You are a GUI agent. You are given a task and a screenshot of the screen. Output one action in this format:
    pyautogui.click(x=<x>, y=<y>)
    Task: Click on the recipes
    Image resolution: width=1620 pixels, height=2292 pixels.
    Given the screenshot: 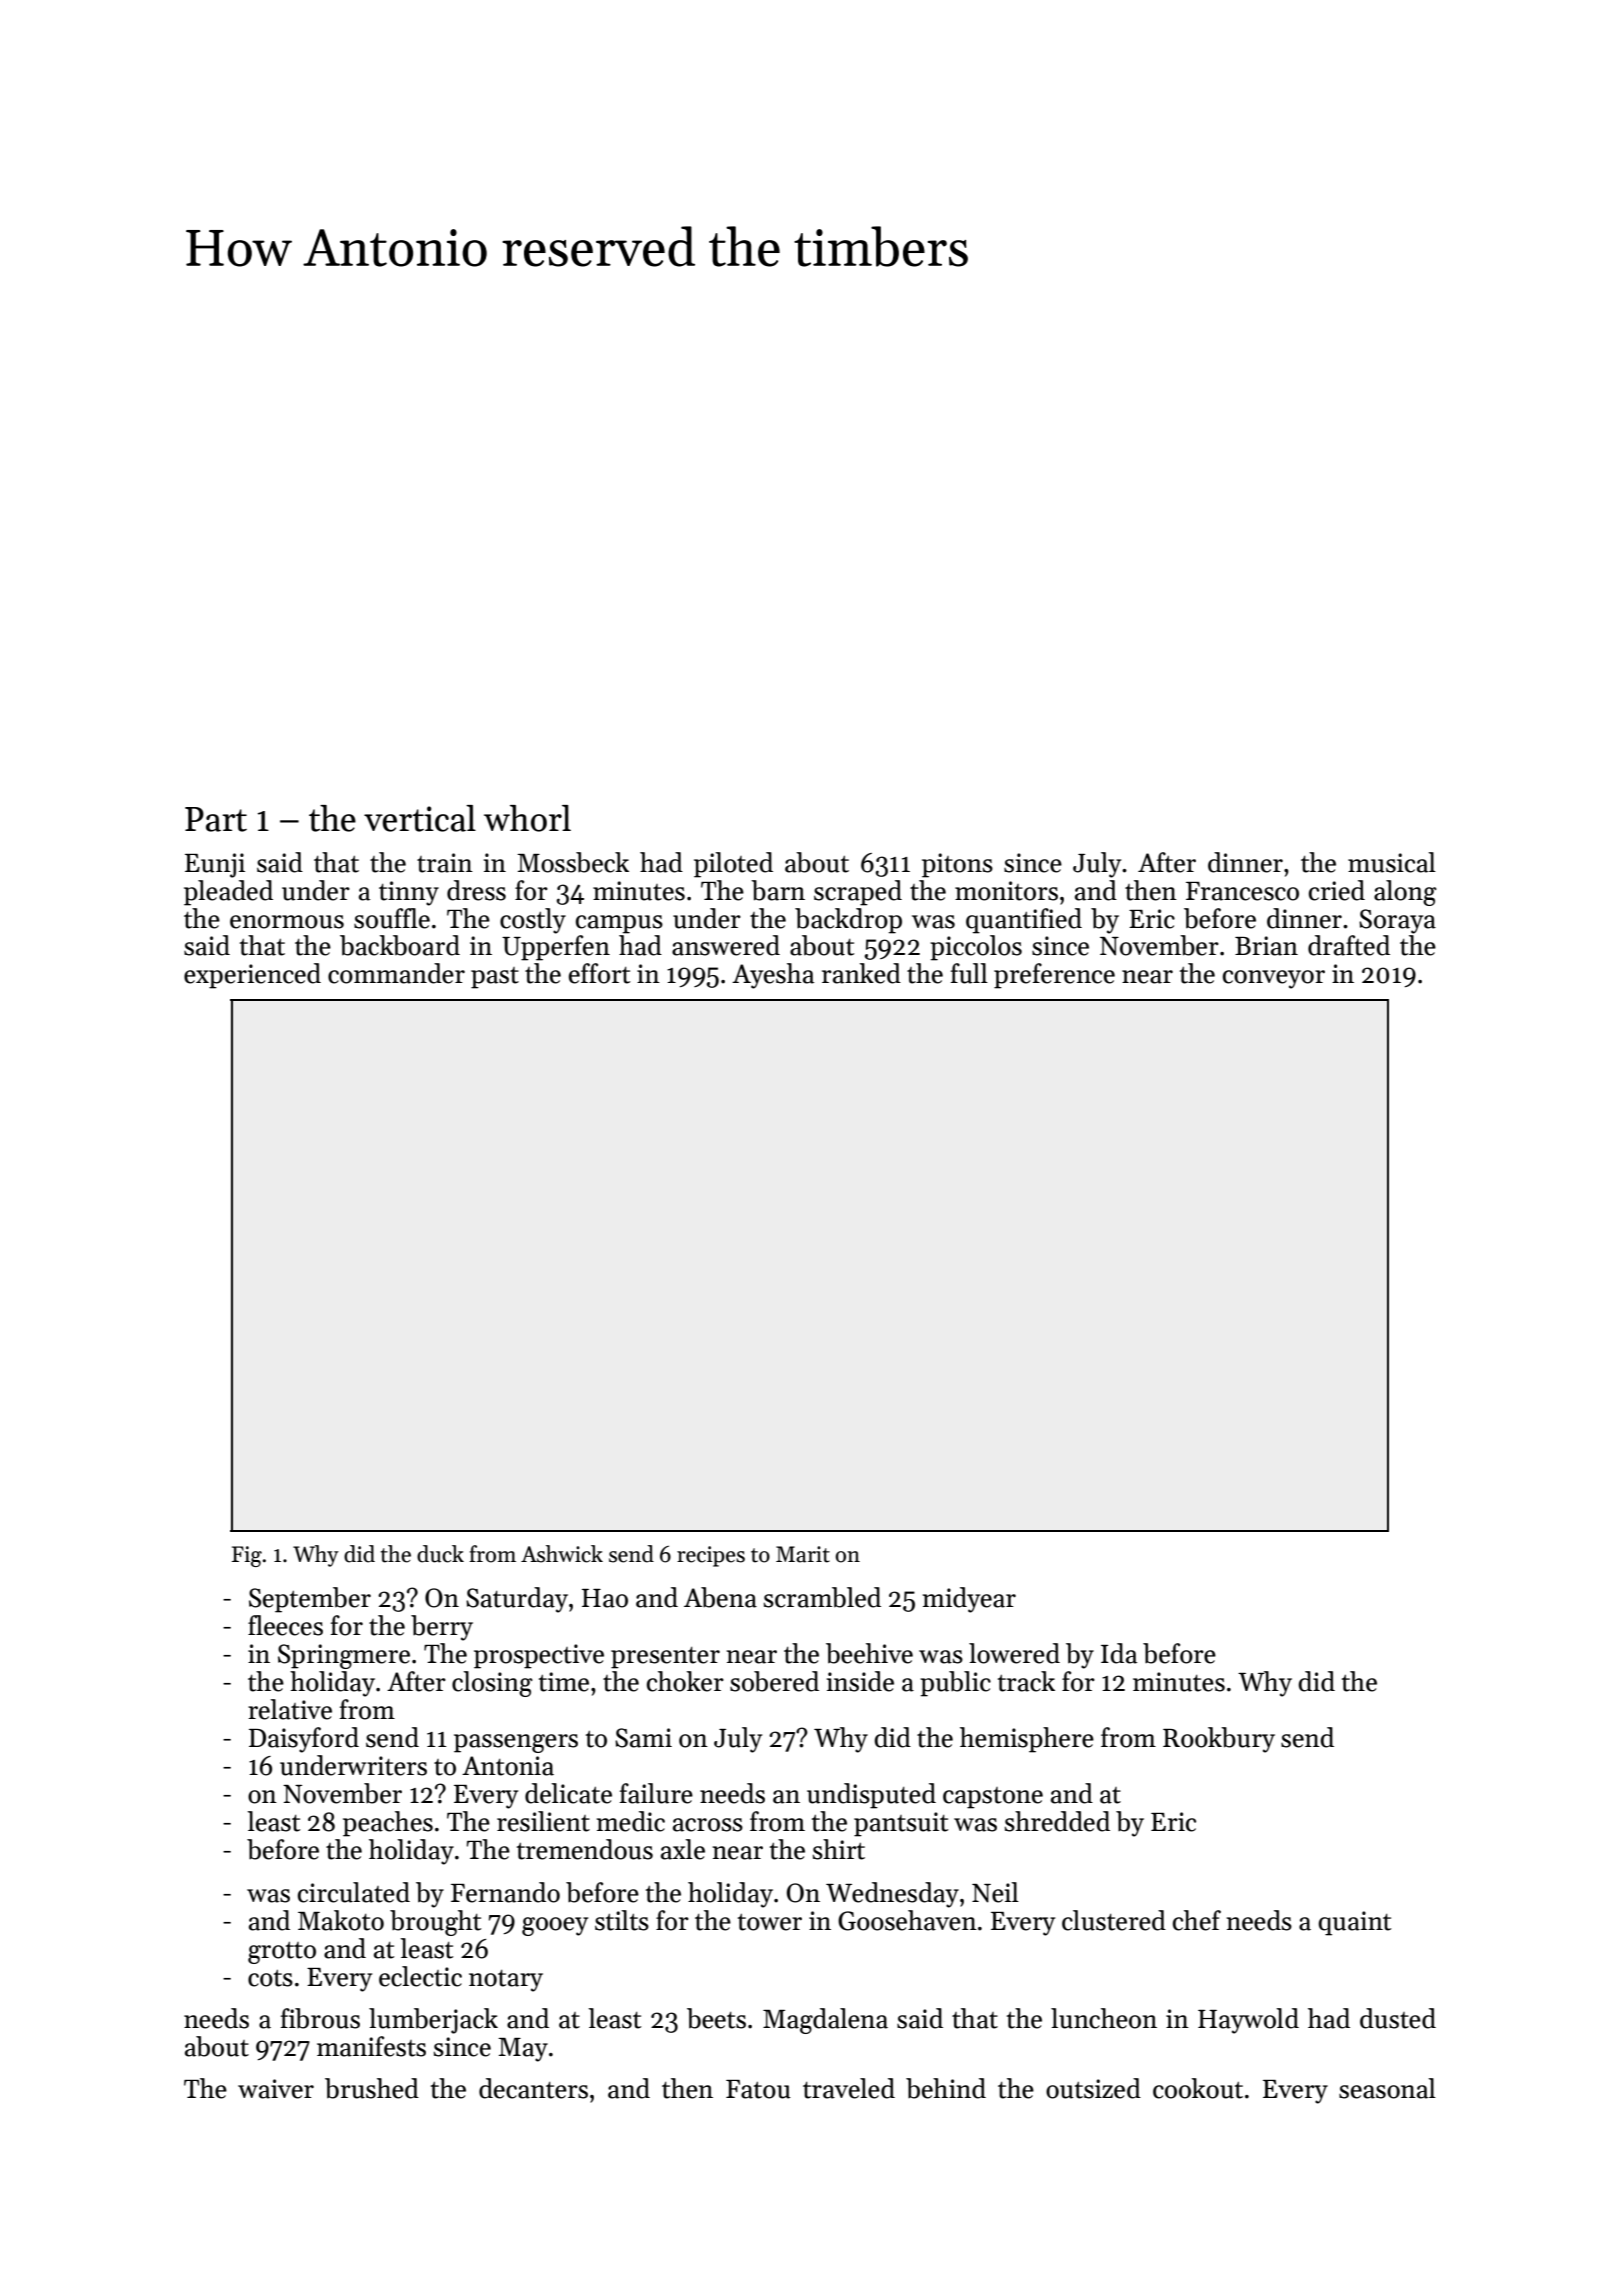 What is the action you would take?
    pyautogui.click(x=711, y=1556)
